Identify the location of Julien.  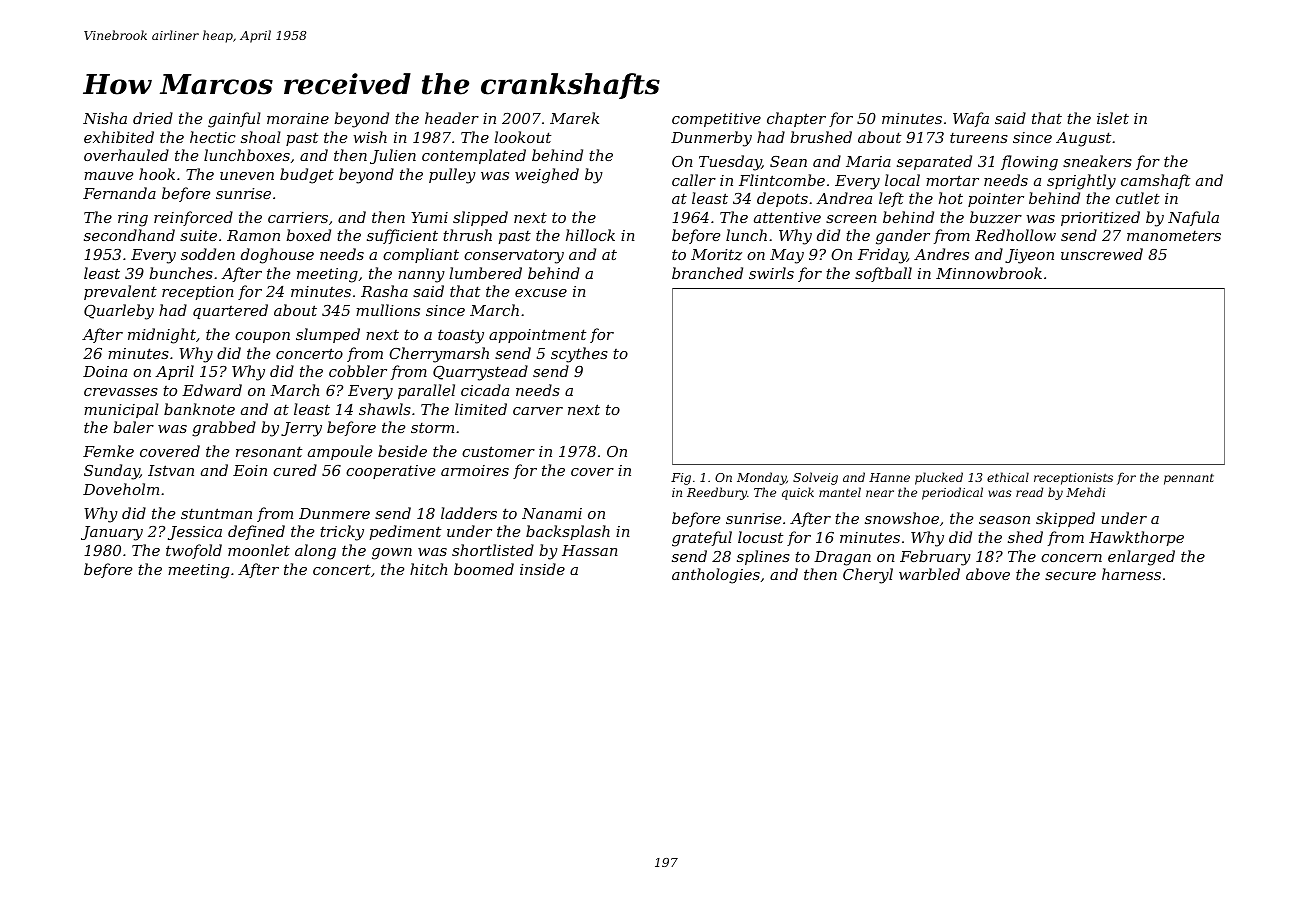
(393, 156).
